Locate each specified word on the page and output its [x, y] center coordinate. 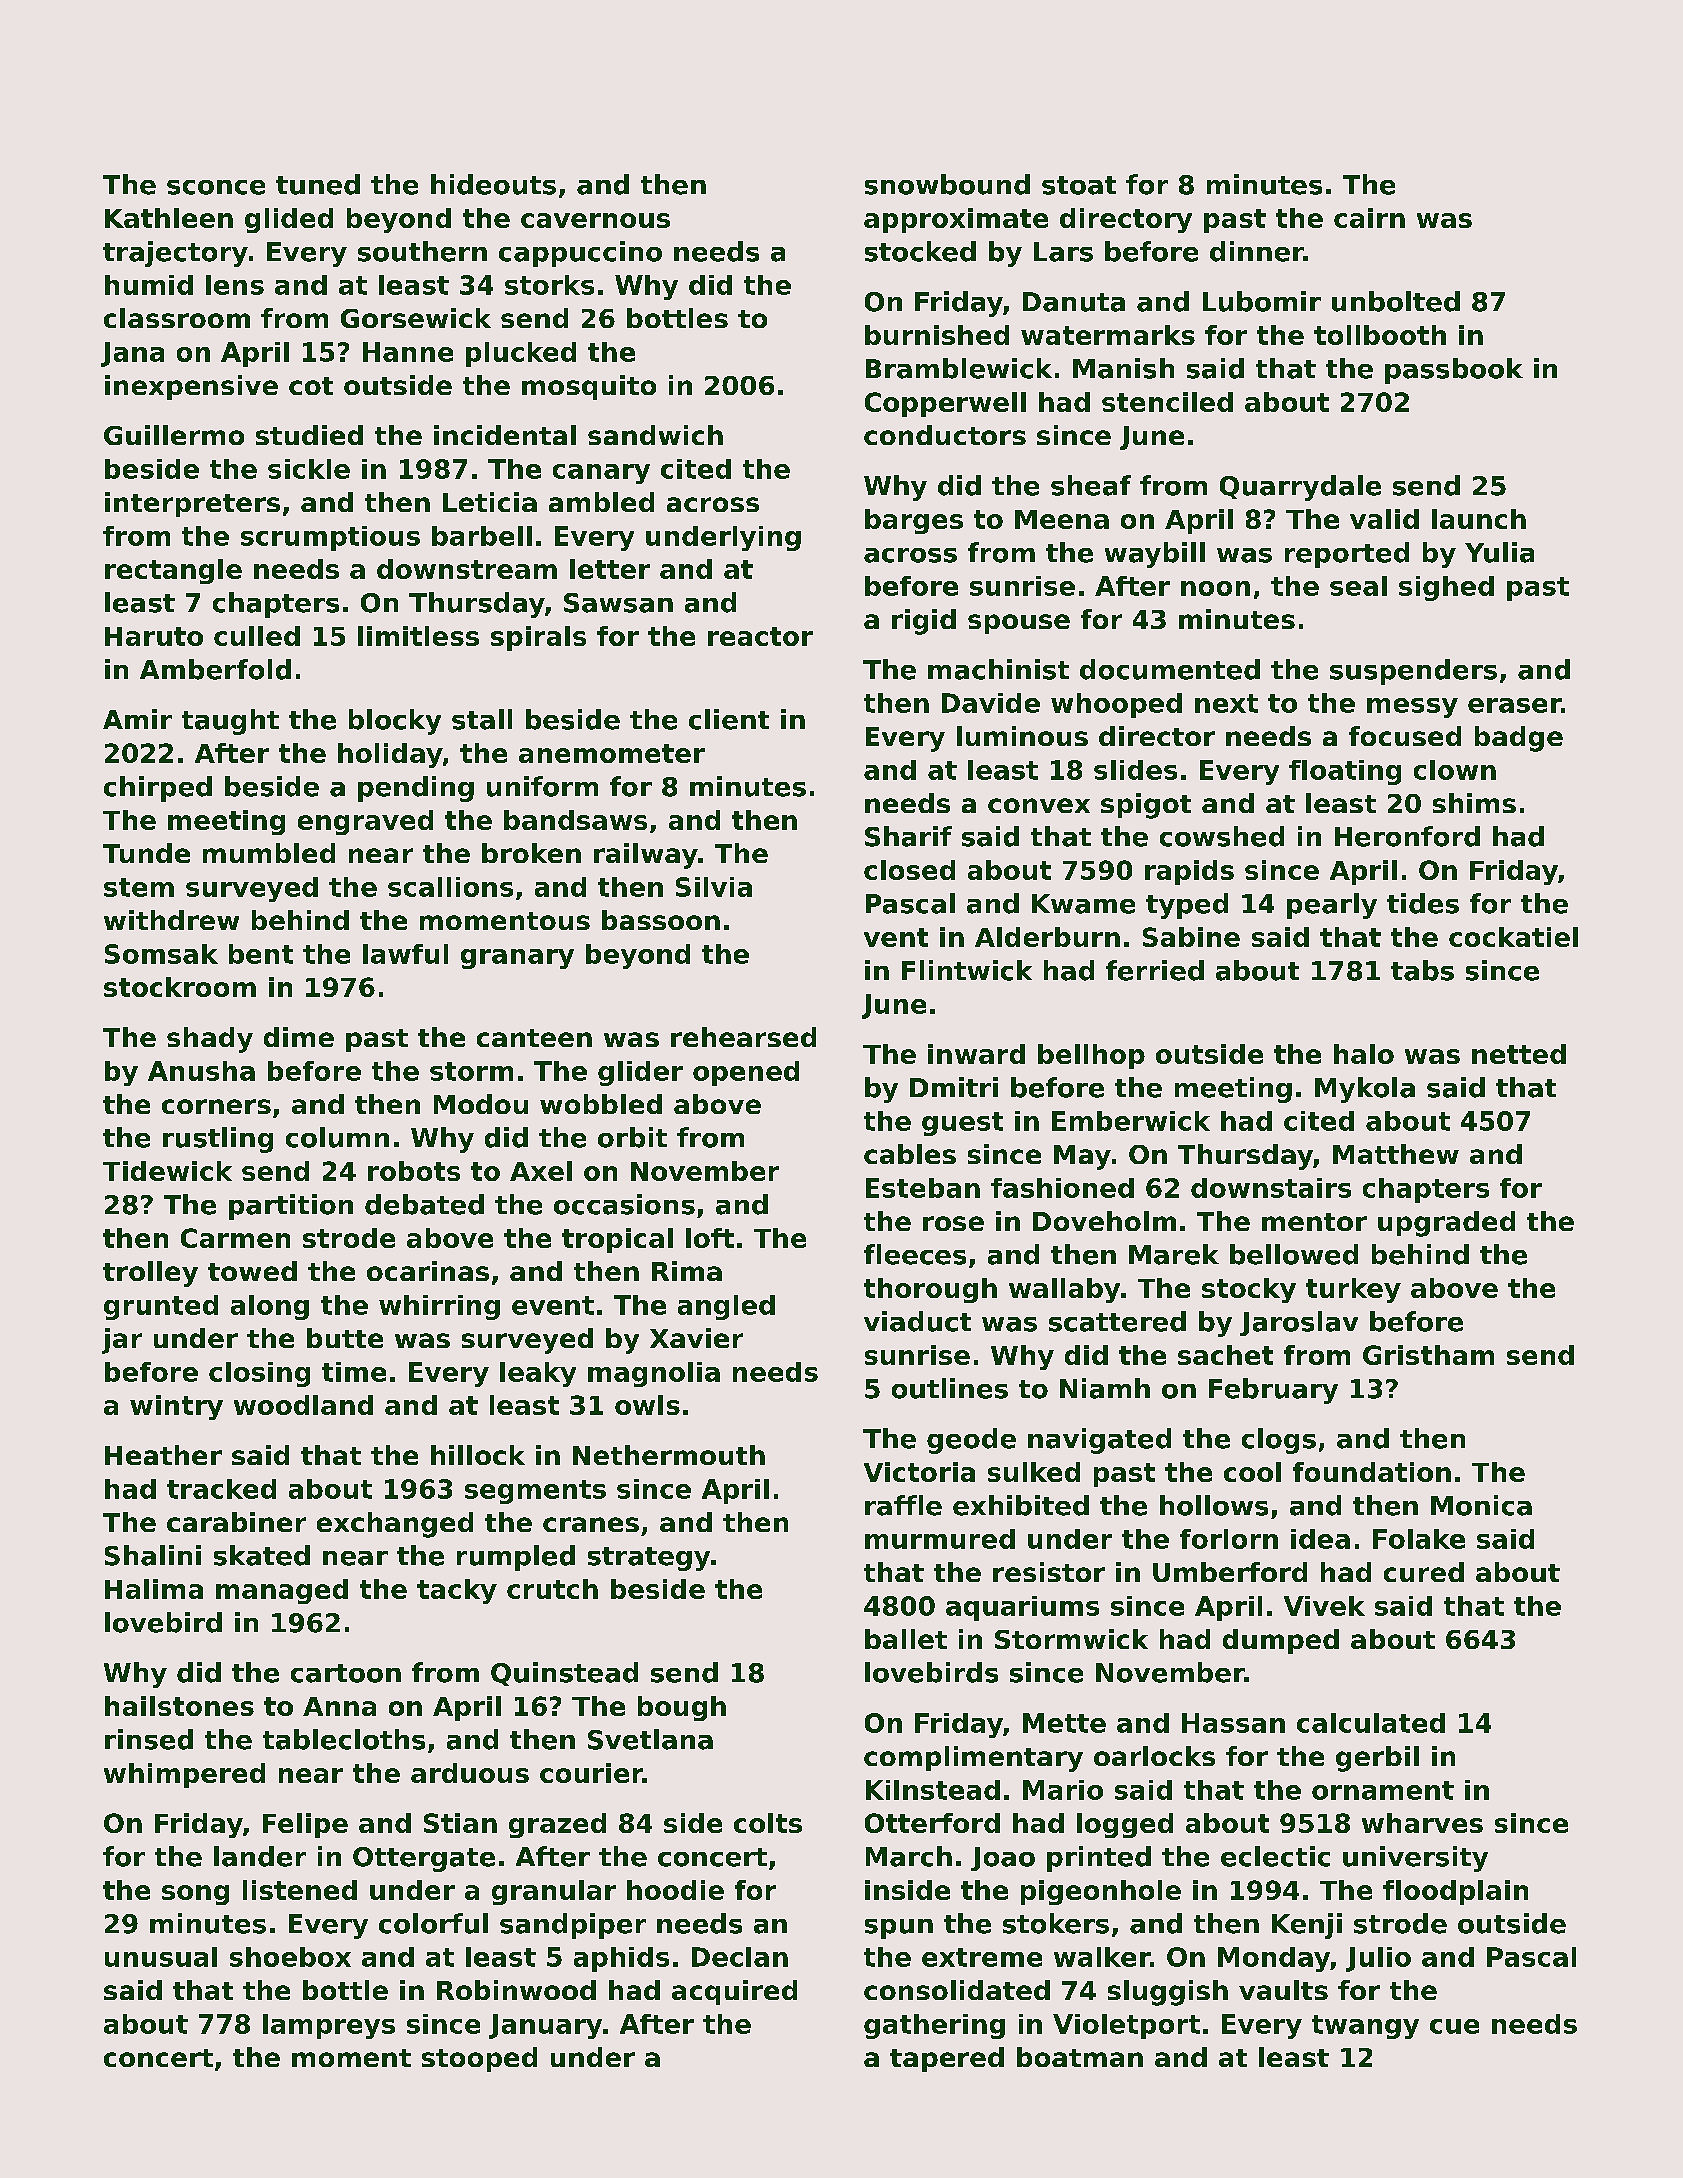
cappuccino [580, 254]
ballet [906, 1639]
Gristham [1428, 1355]
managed [282, 1591]
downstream [467, 569]
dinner [1257, 251]
